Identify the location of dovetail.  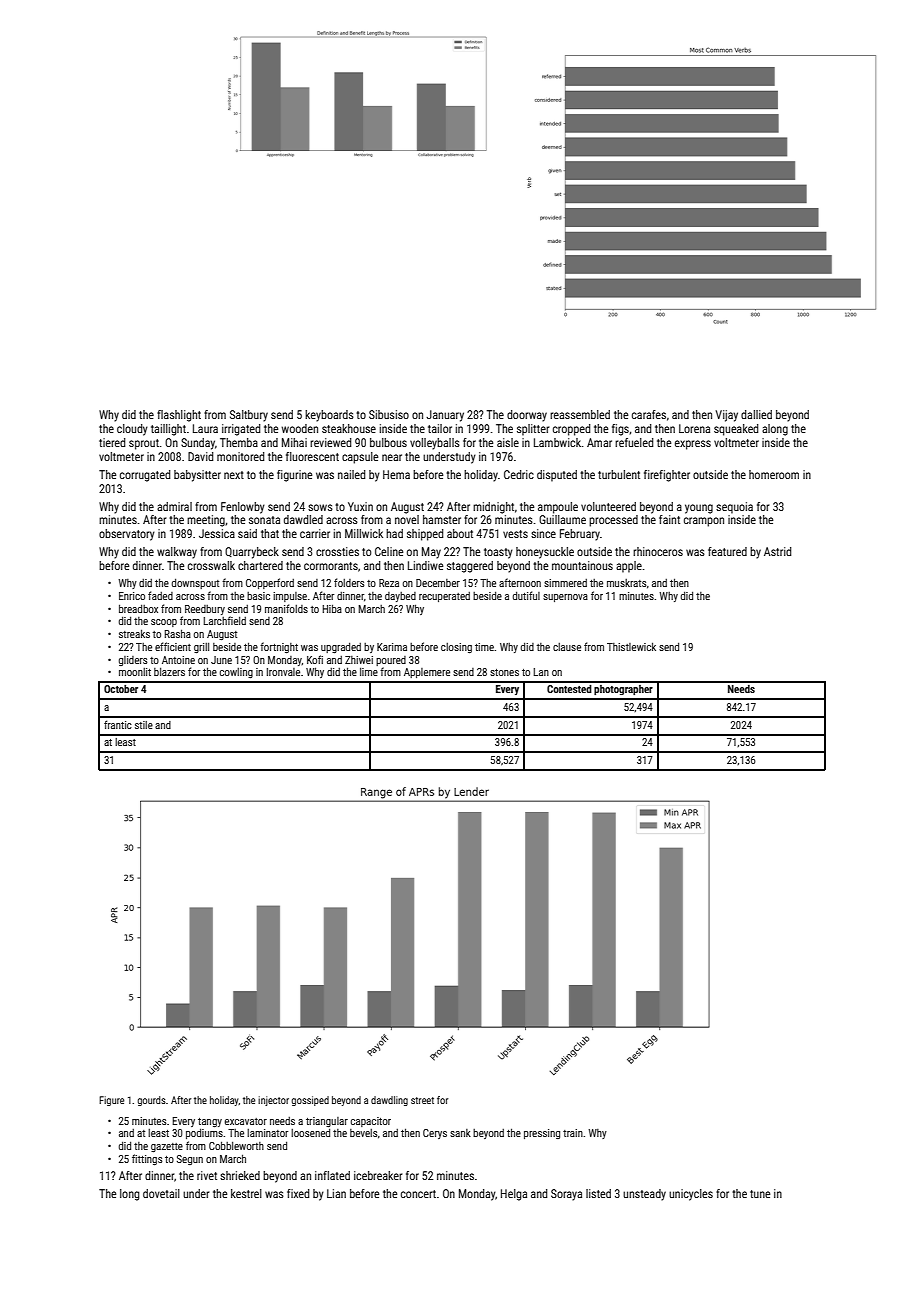
(161, 1193).
